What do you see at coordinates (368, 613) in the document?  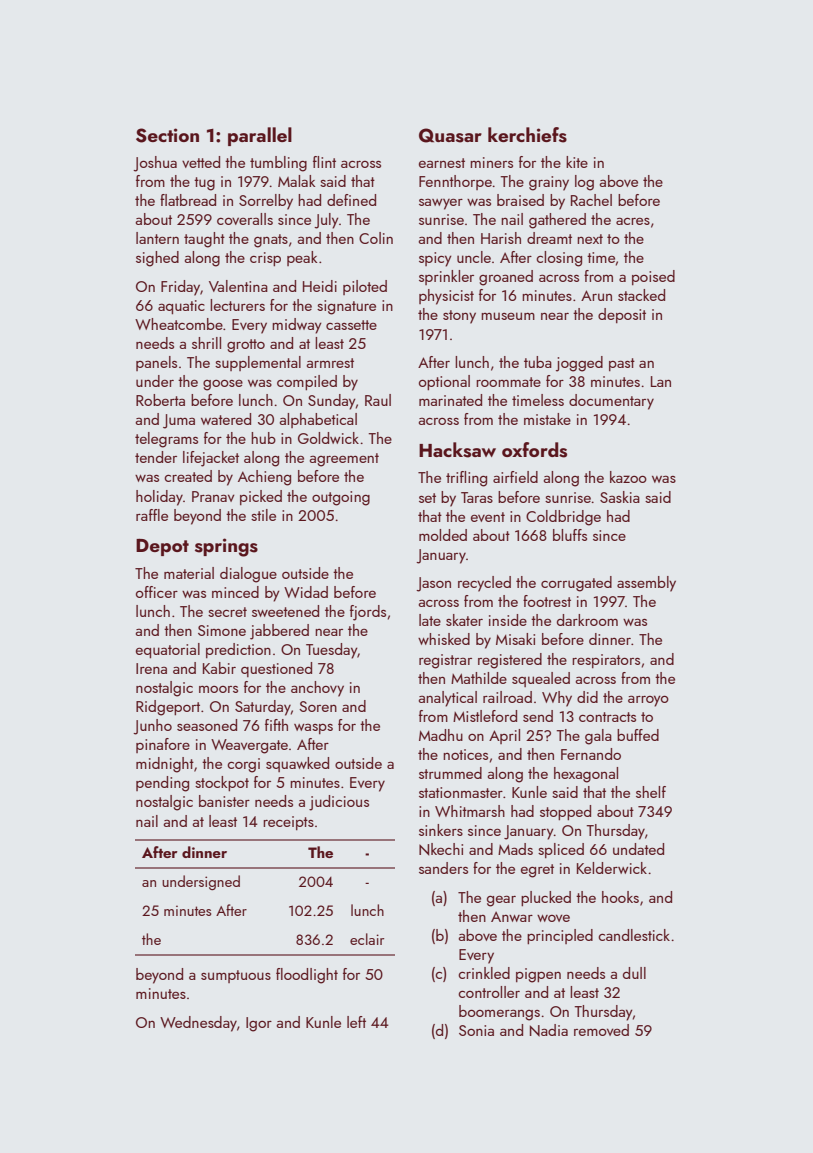 I see `fjords` at bounding box center [368, 613].
